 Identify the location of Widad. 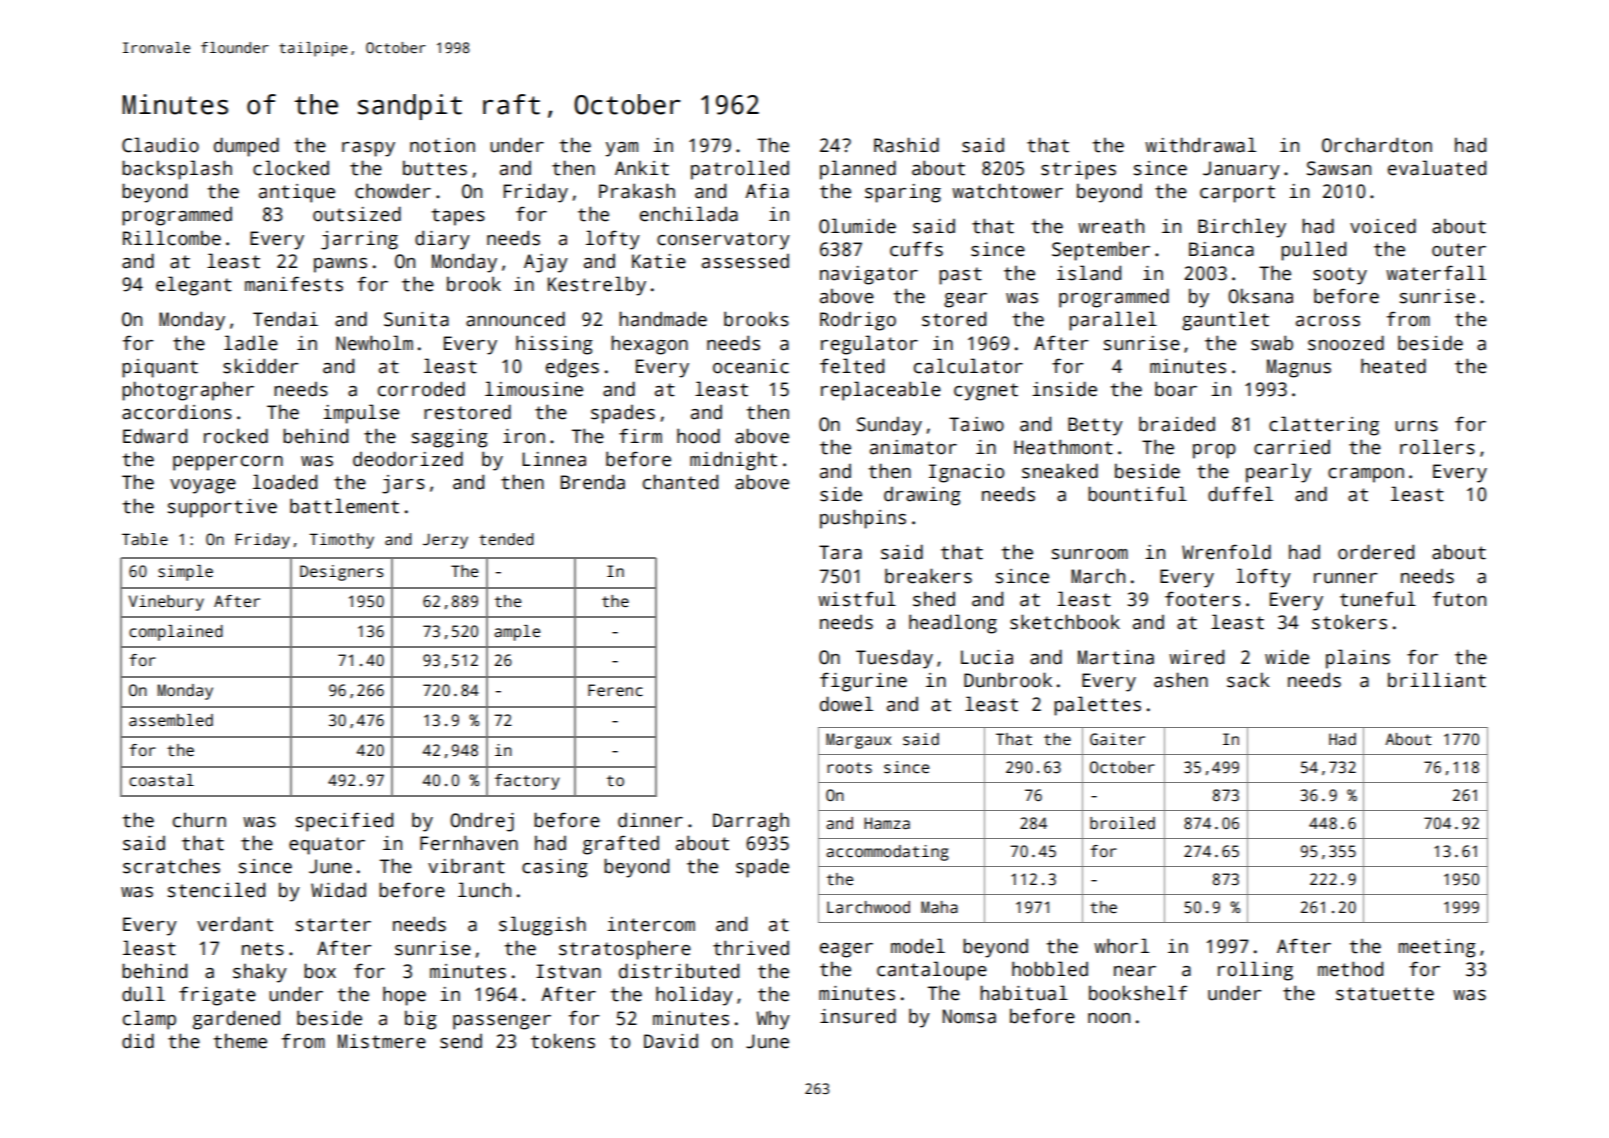
(338, 890).
